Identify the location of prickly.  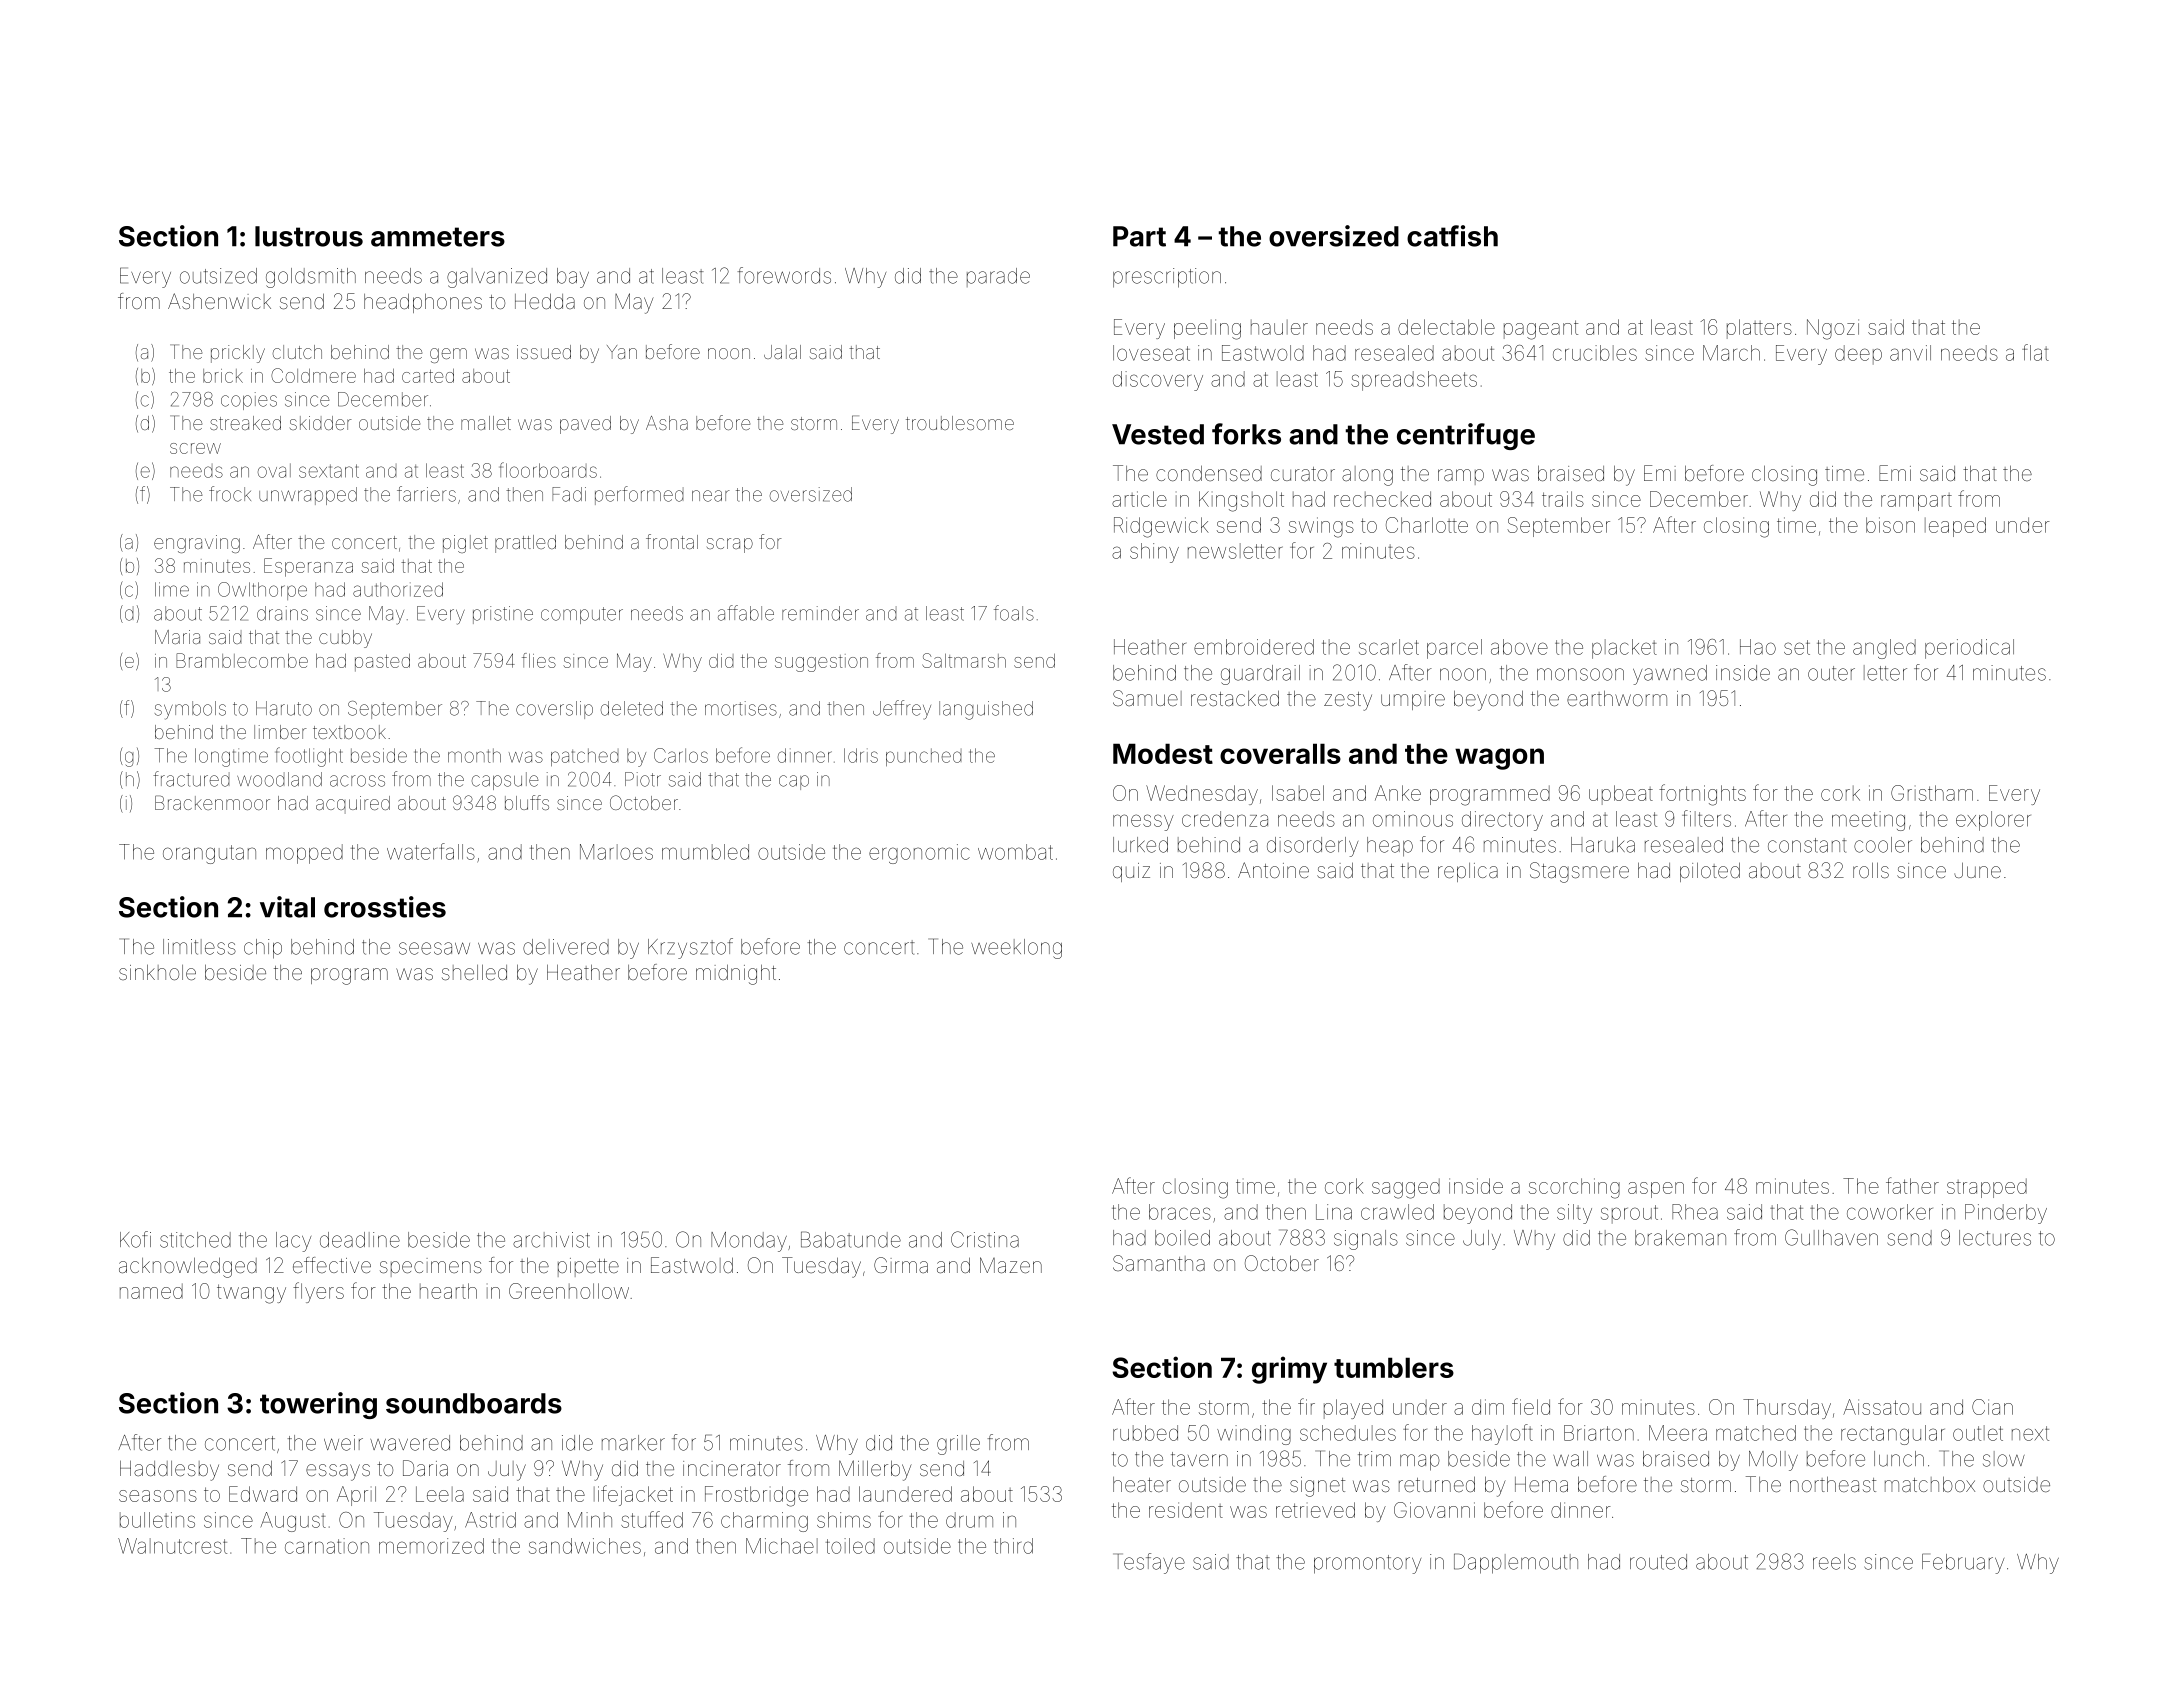
(238, 354).
